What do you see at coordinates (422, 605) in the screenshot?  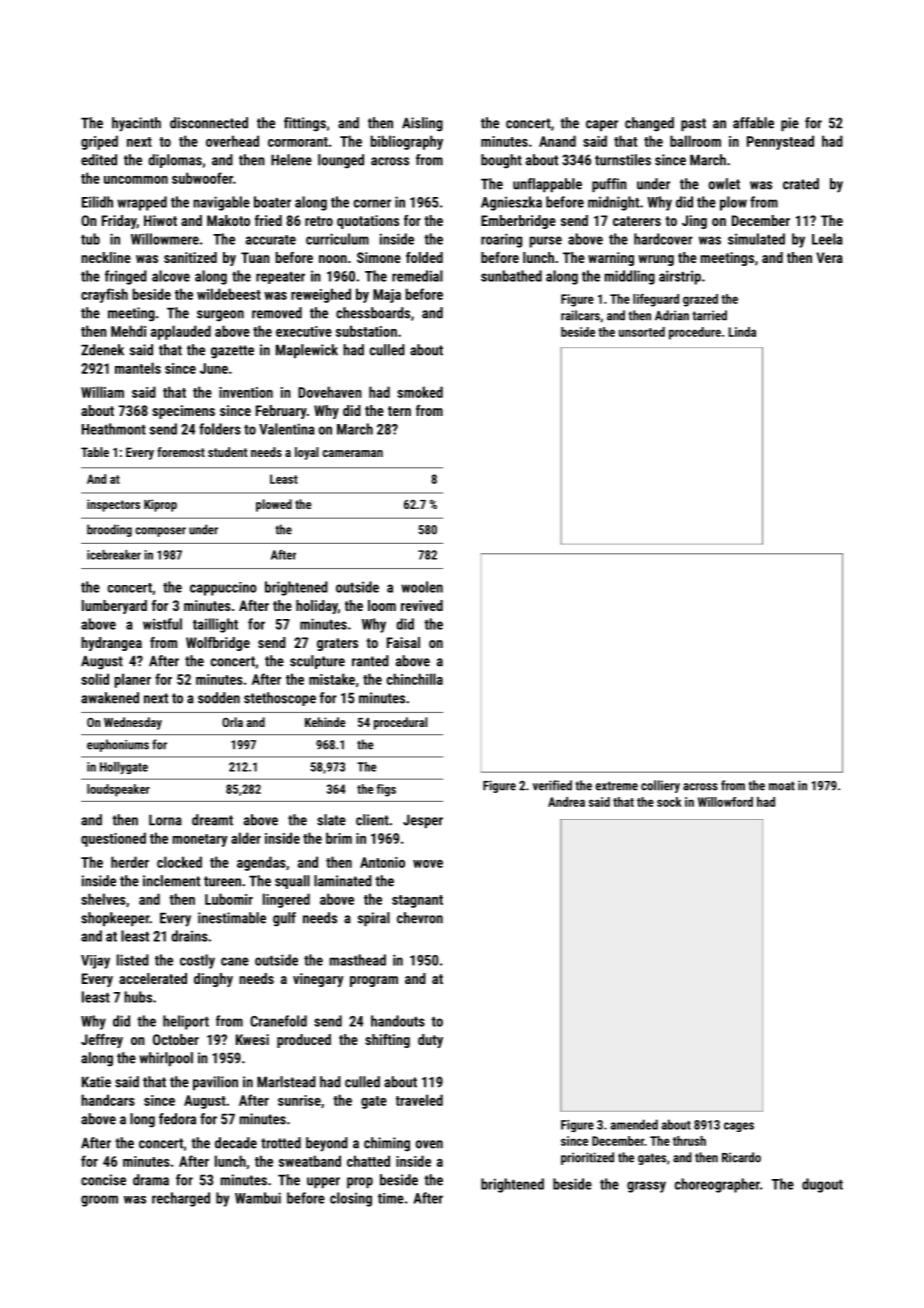 I see `revived` at bounding box center [422, 605].
